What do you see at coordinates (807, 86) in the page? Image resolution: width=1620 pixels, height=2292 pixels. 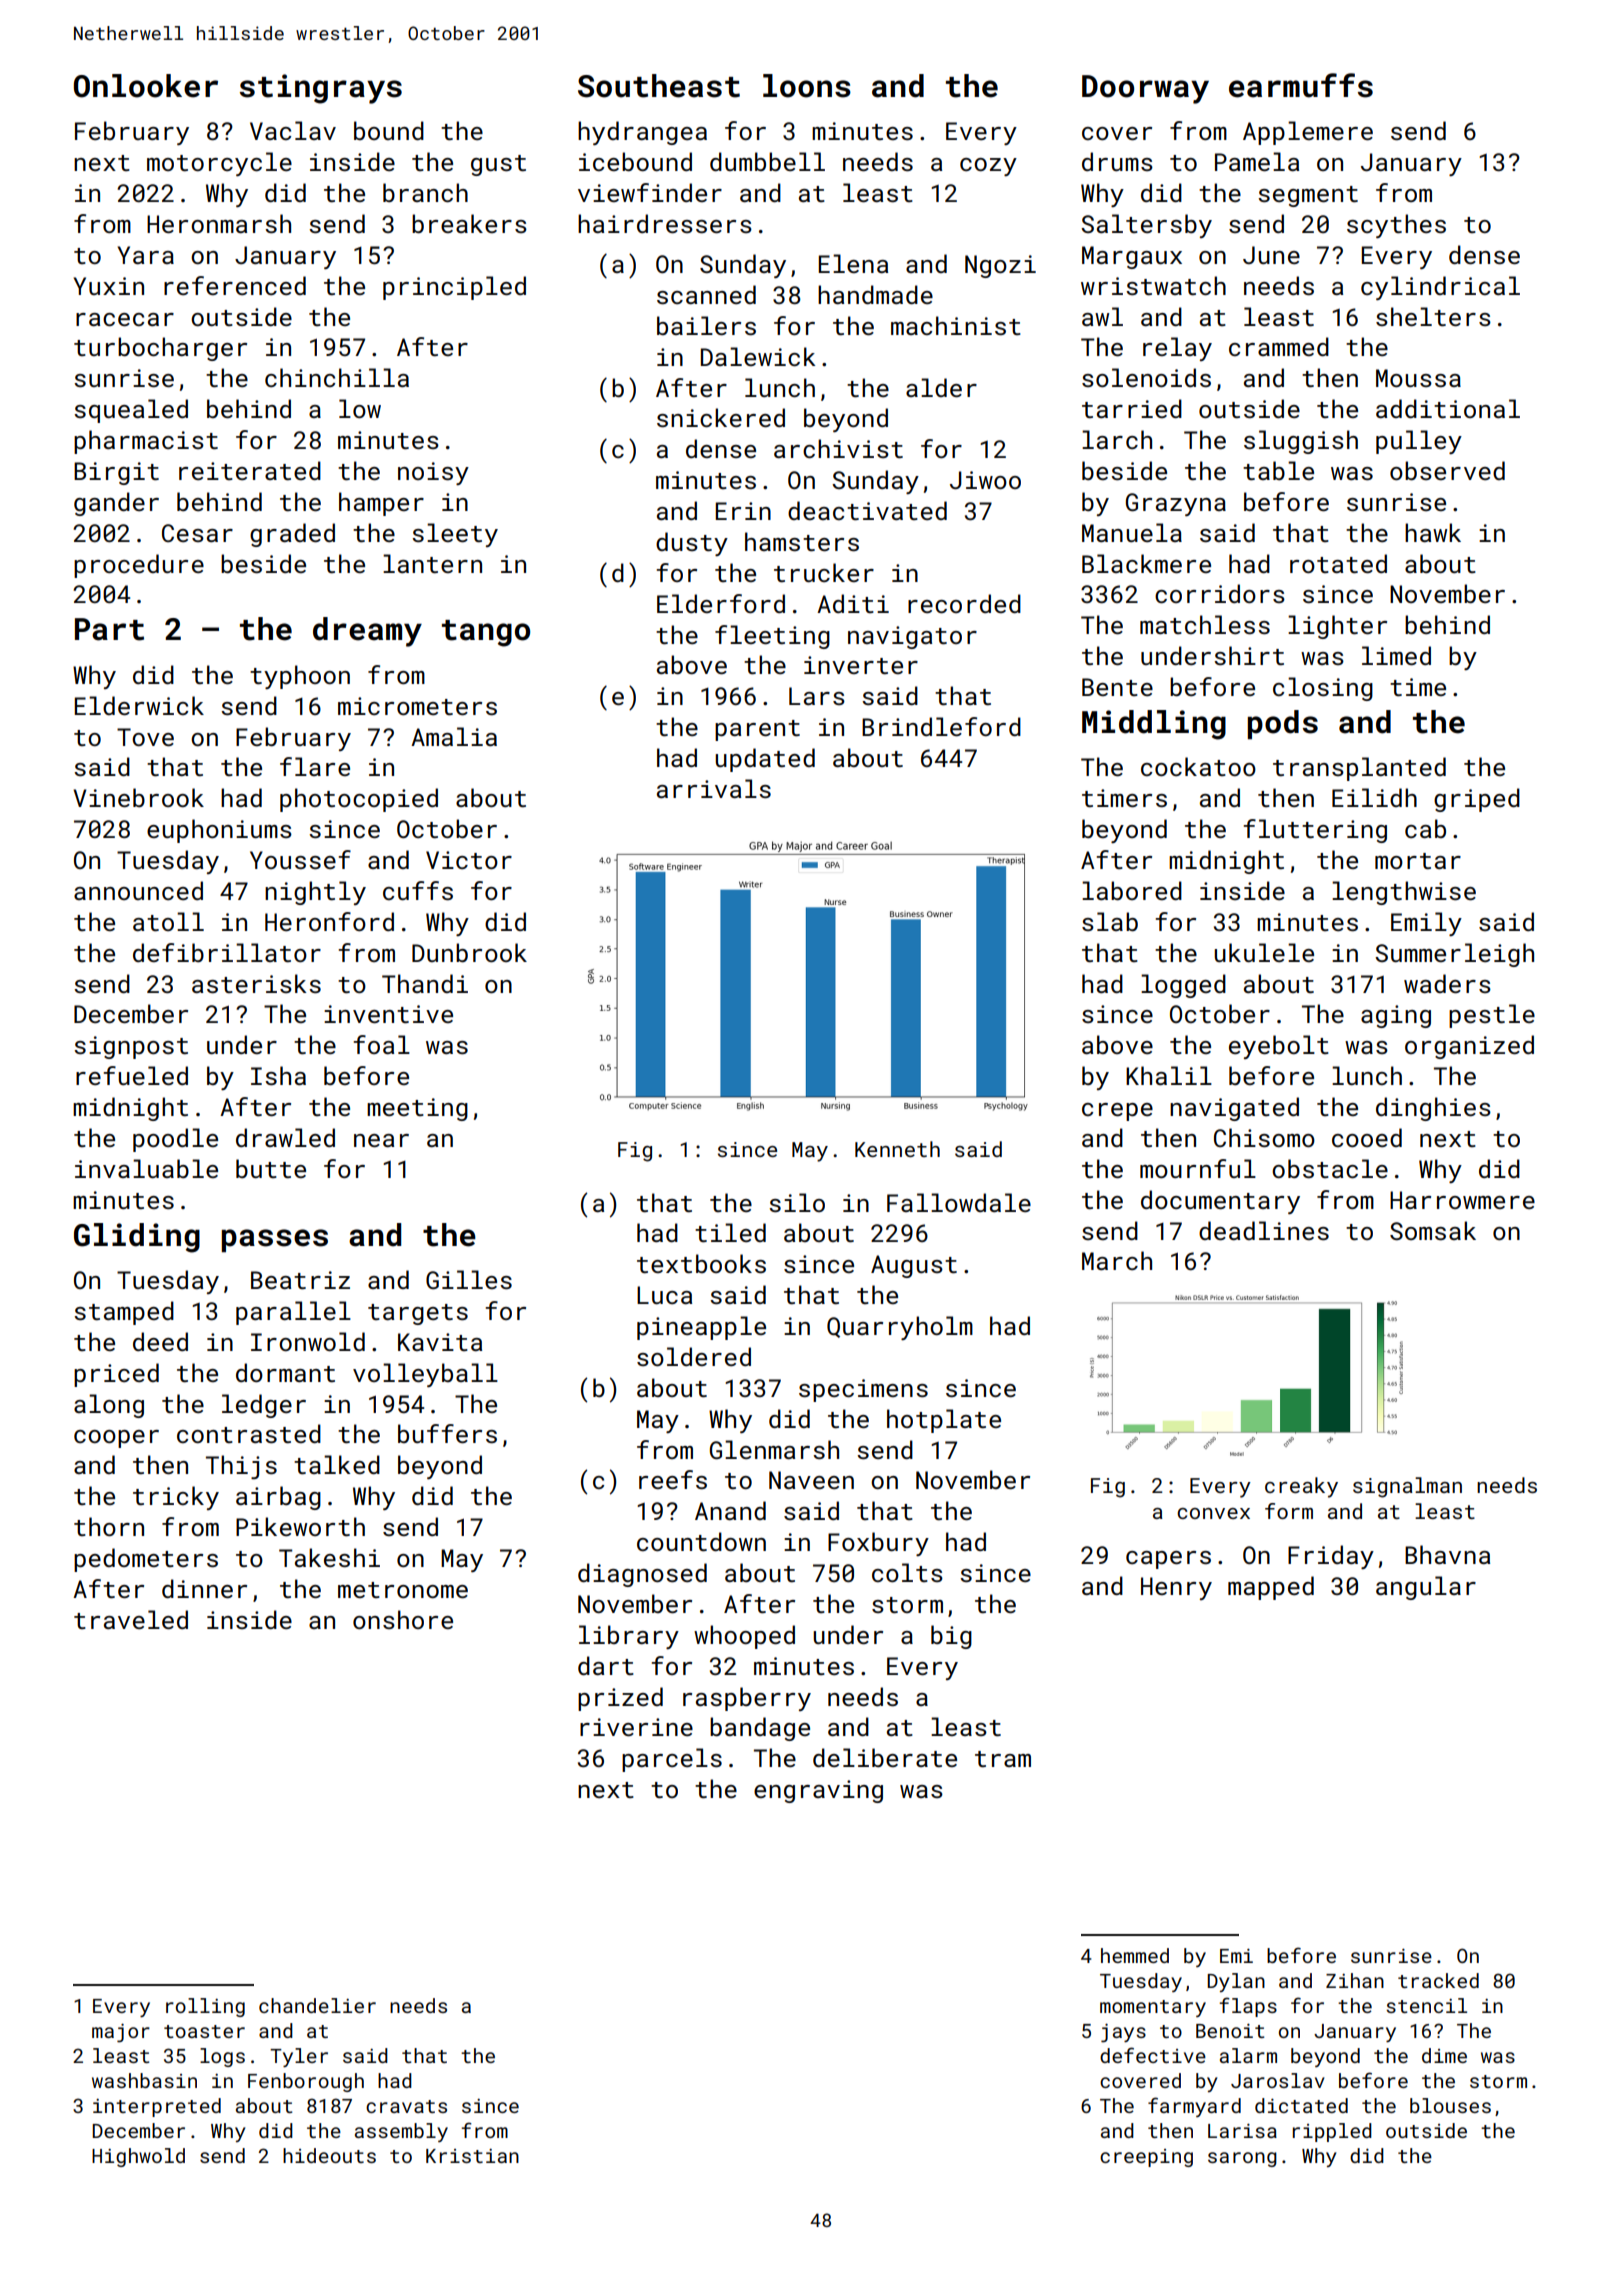 I see `loons` at bounding box center [807, 86].
